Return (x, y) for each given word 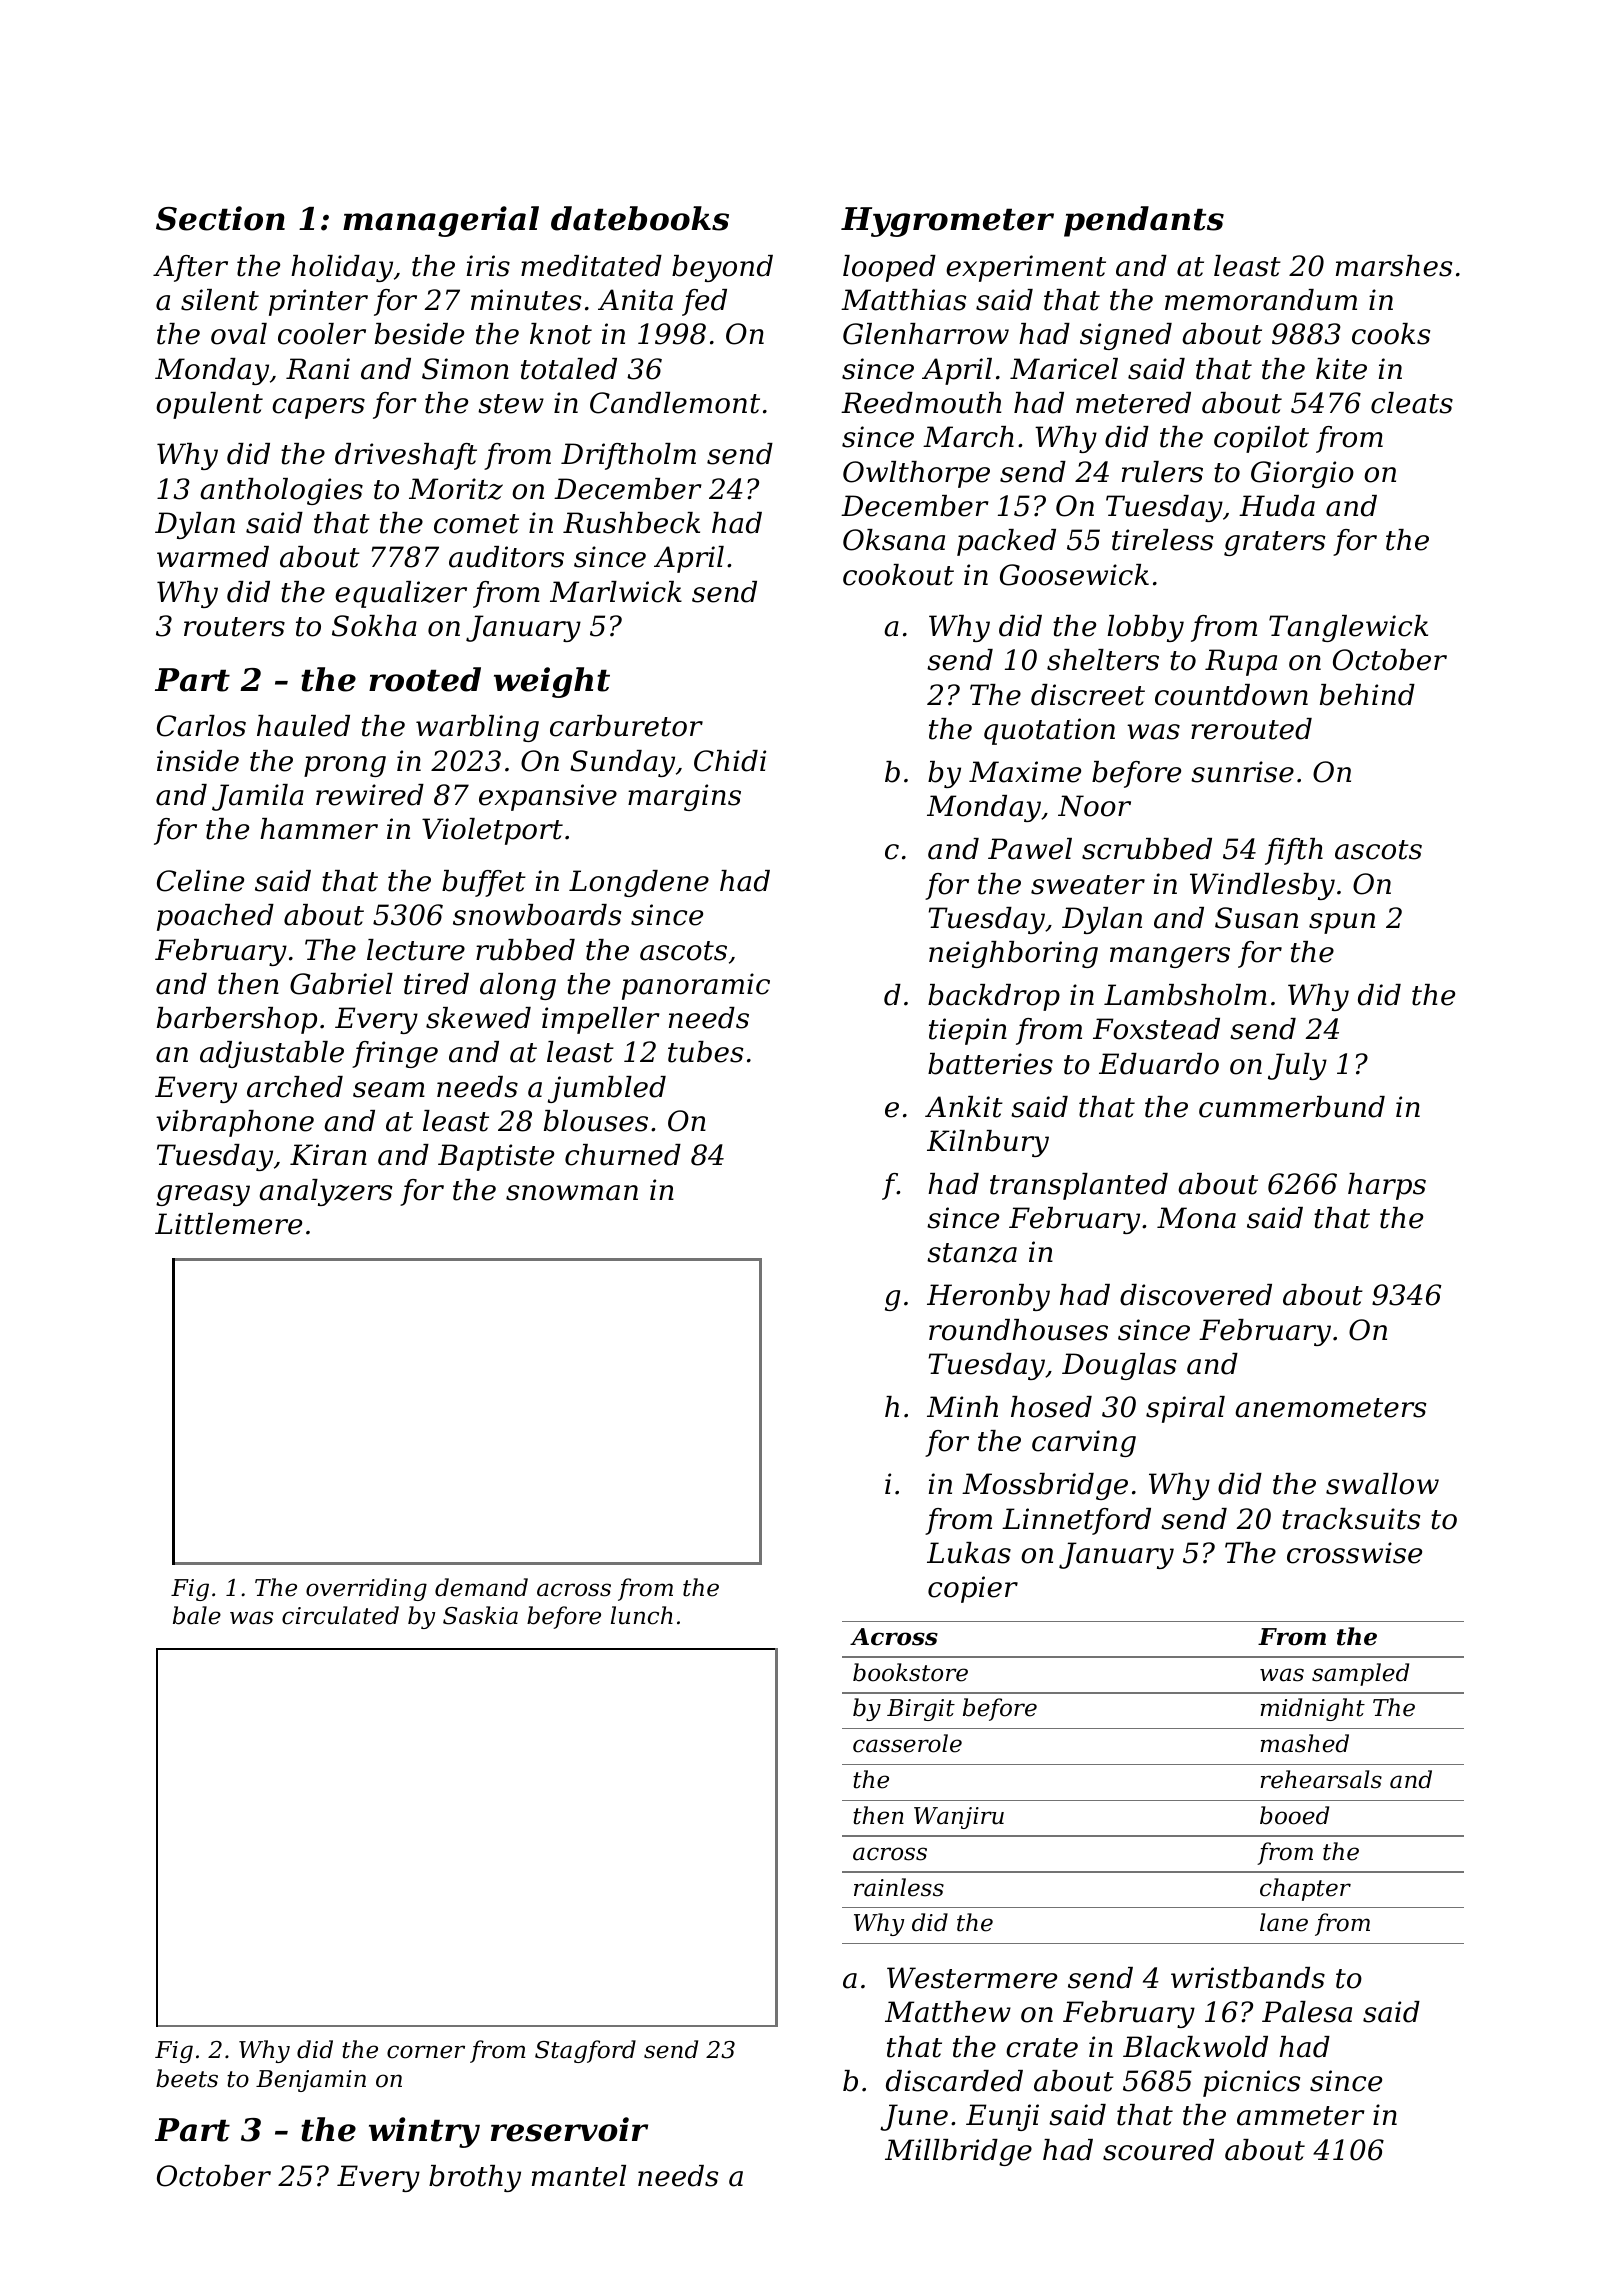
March (968, 437)
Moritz (456, 489)
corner (426, 2052)
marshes (1394, 266)
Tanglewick (1348, 628)
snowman (572, 1193)
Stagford (585, 2051)
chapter (1305, 1889)
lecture (416, 950)
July (1297, 1066)
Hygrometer (947, 222)
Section (220, 218)
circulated (340, 1615)
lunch (642, 1615)
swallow (1382, 1484)
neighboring (1013, 954)
